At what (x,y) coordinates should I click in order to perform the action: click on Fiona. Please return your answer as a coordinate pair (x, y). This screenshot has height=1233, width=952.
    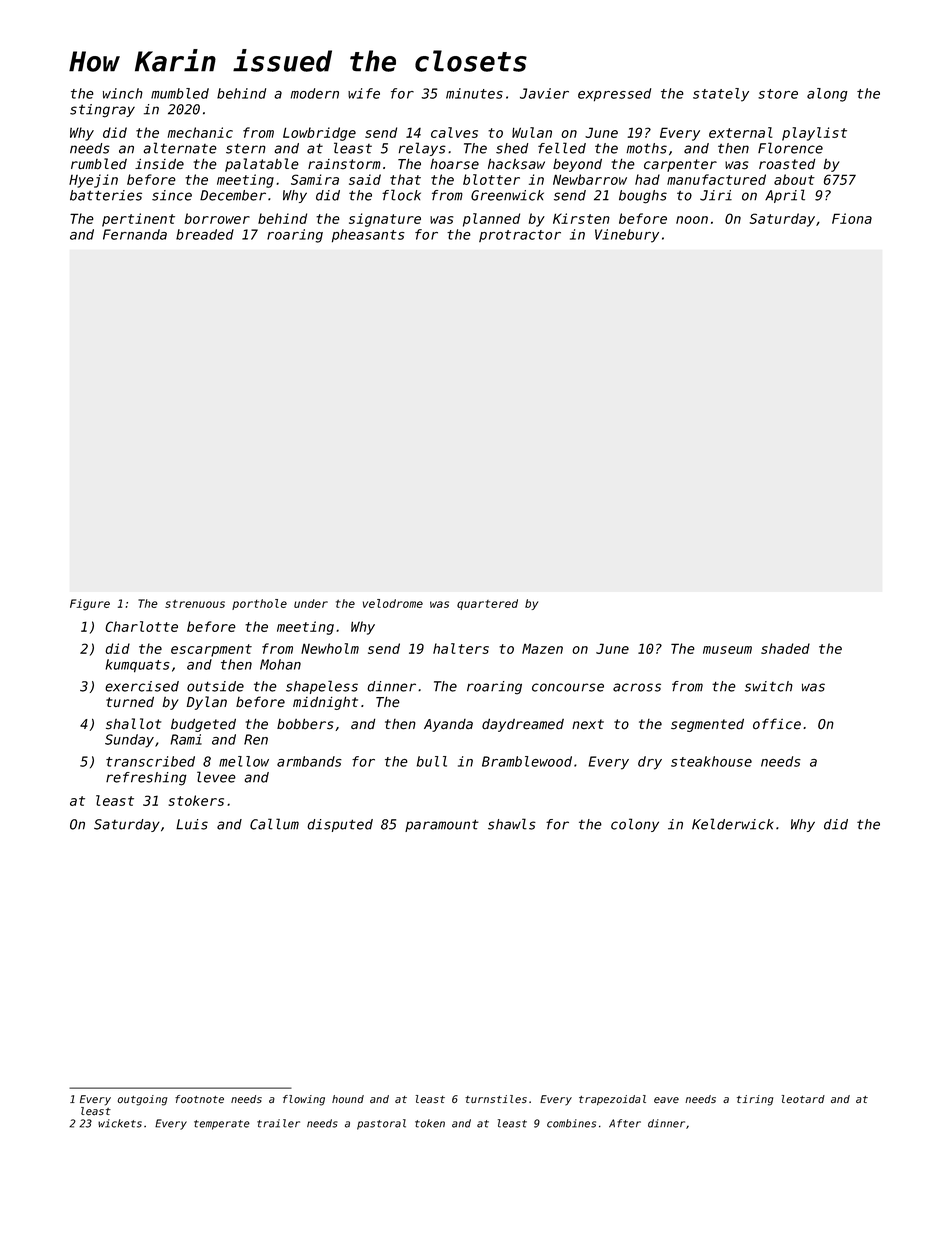
    Looking at the image, I should click on (852, 218).
